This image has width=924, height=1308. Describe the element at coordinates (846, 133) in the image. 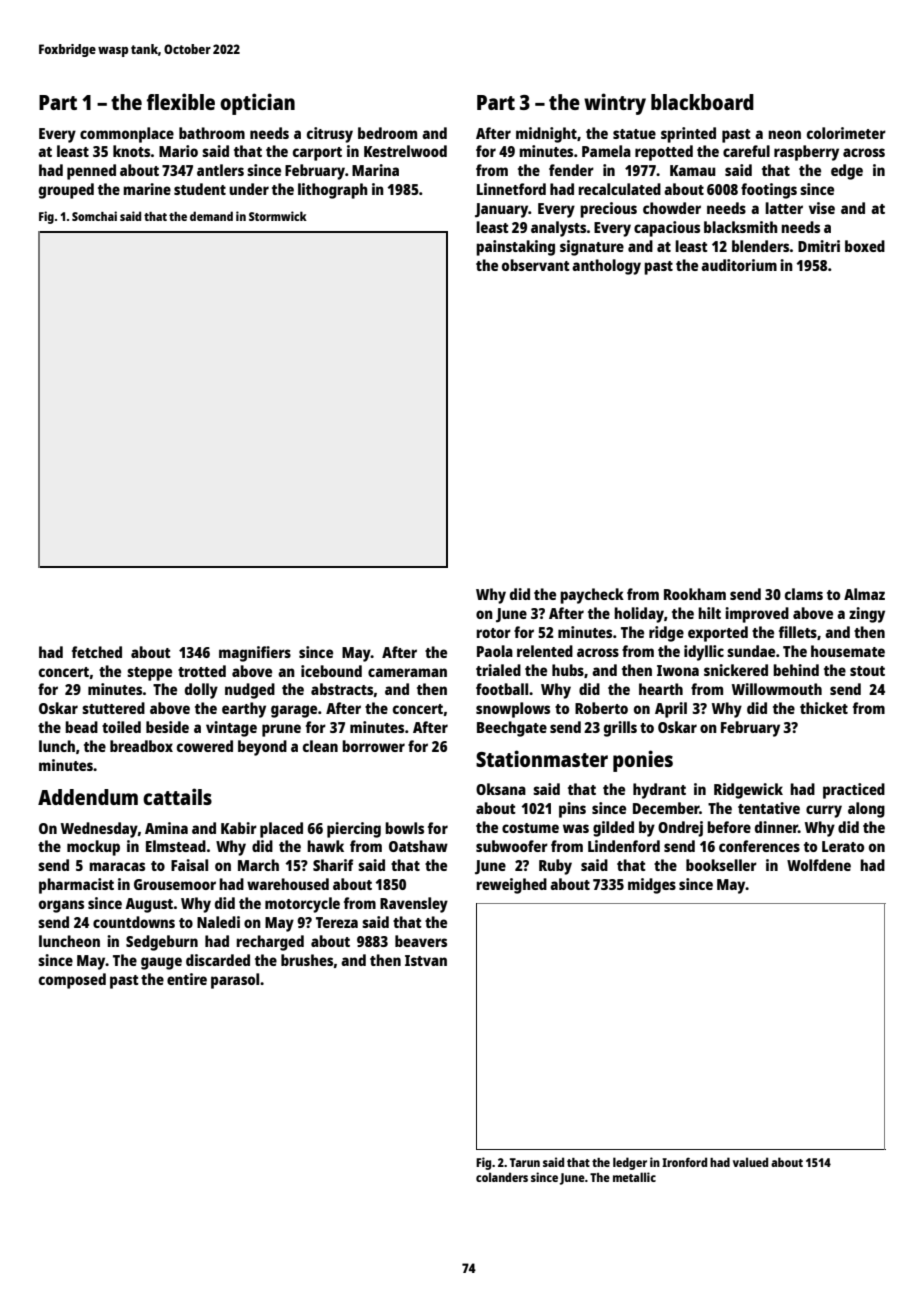

I see `colorimeter` at that location.
